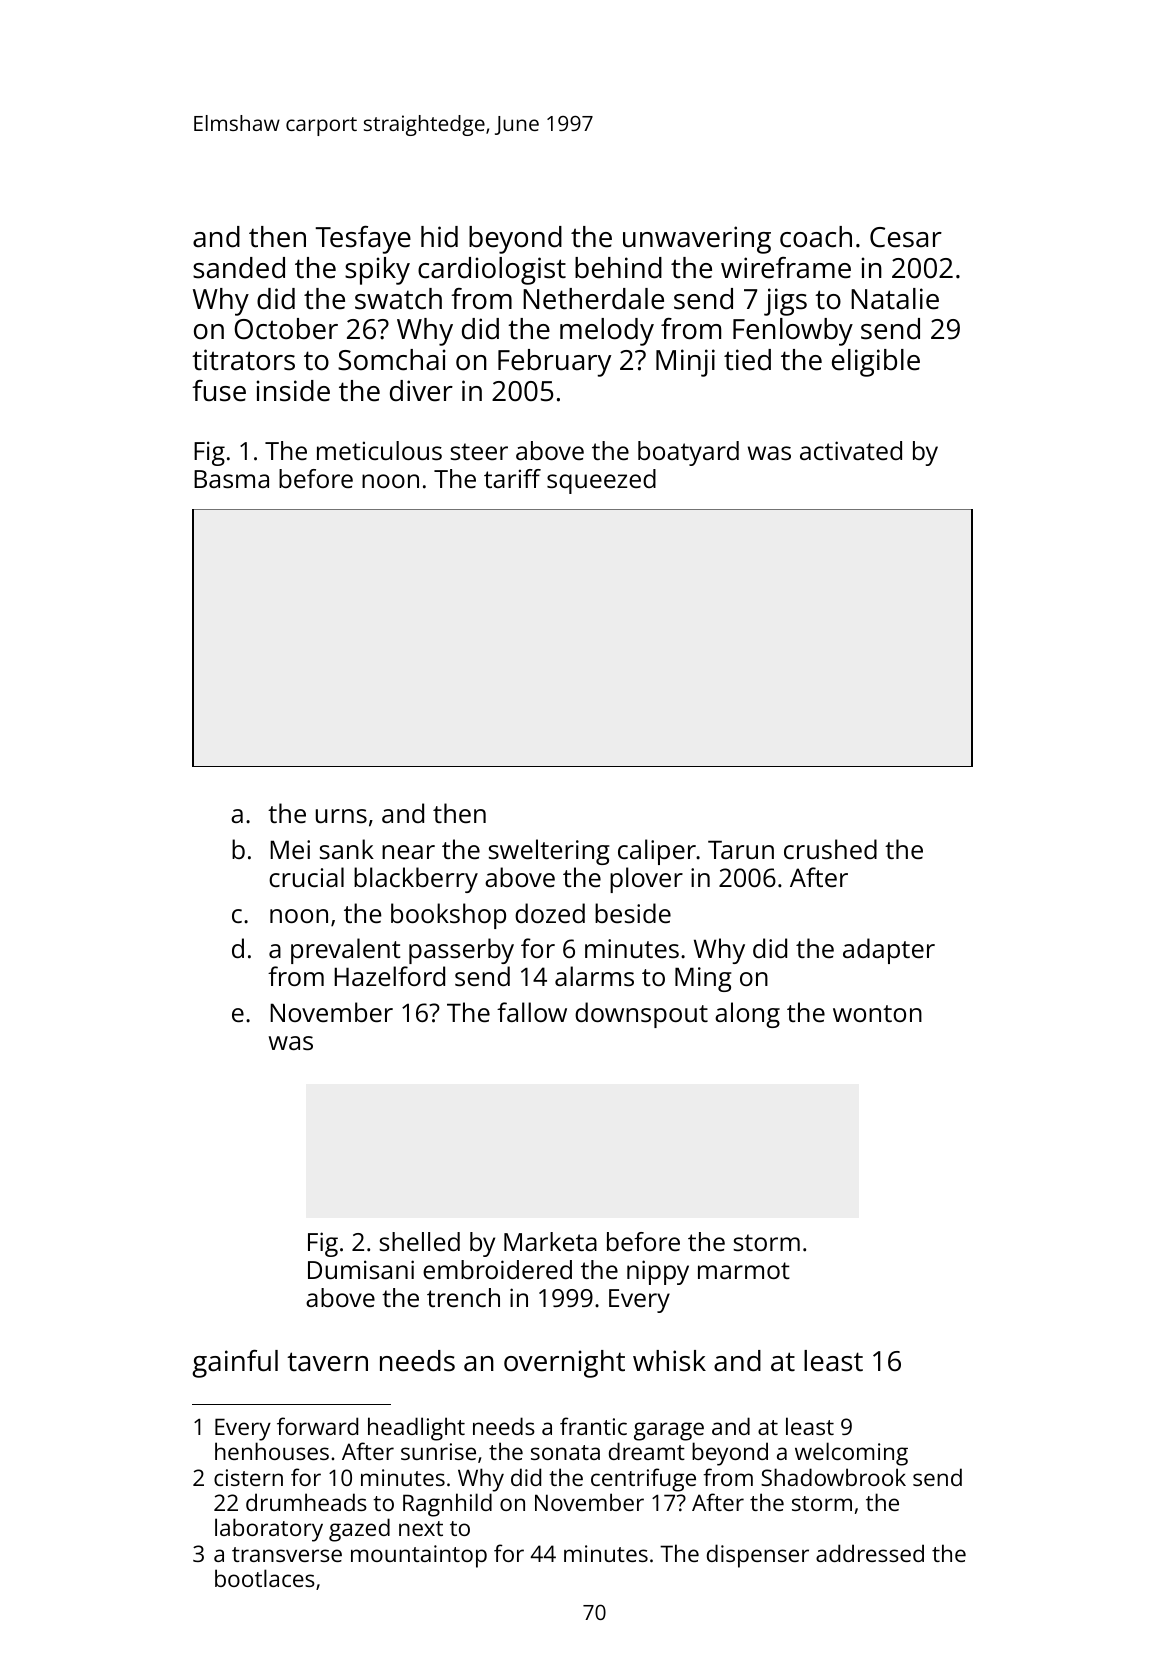  Describe the element at coordinates (758, 1556) in the screenshot. I see `dispenser` at that location.
